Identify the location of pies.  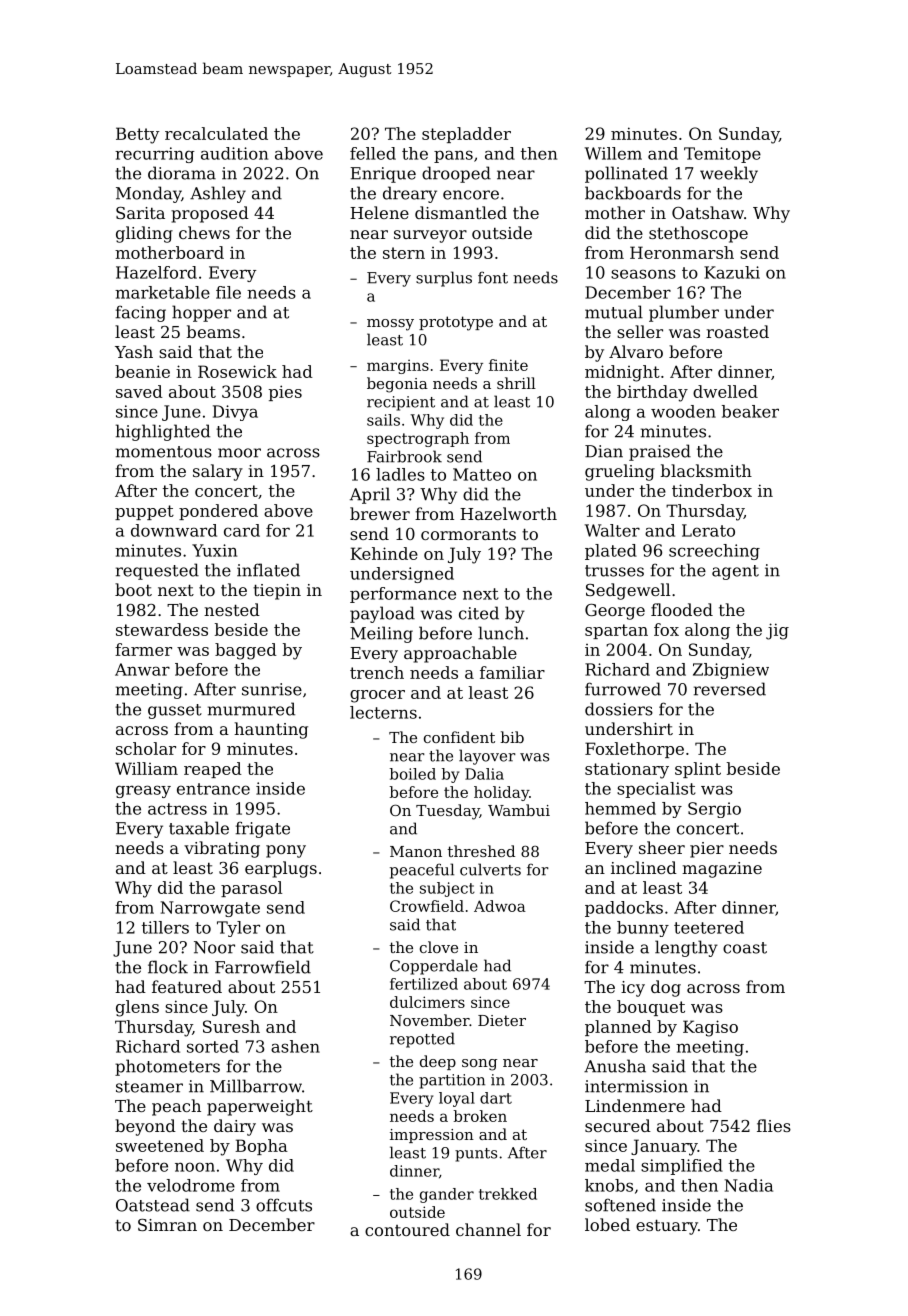
(285, 393).
